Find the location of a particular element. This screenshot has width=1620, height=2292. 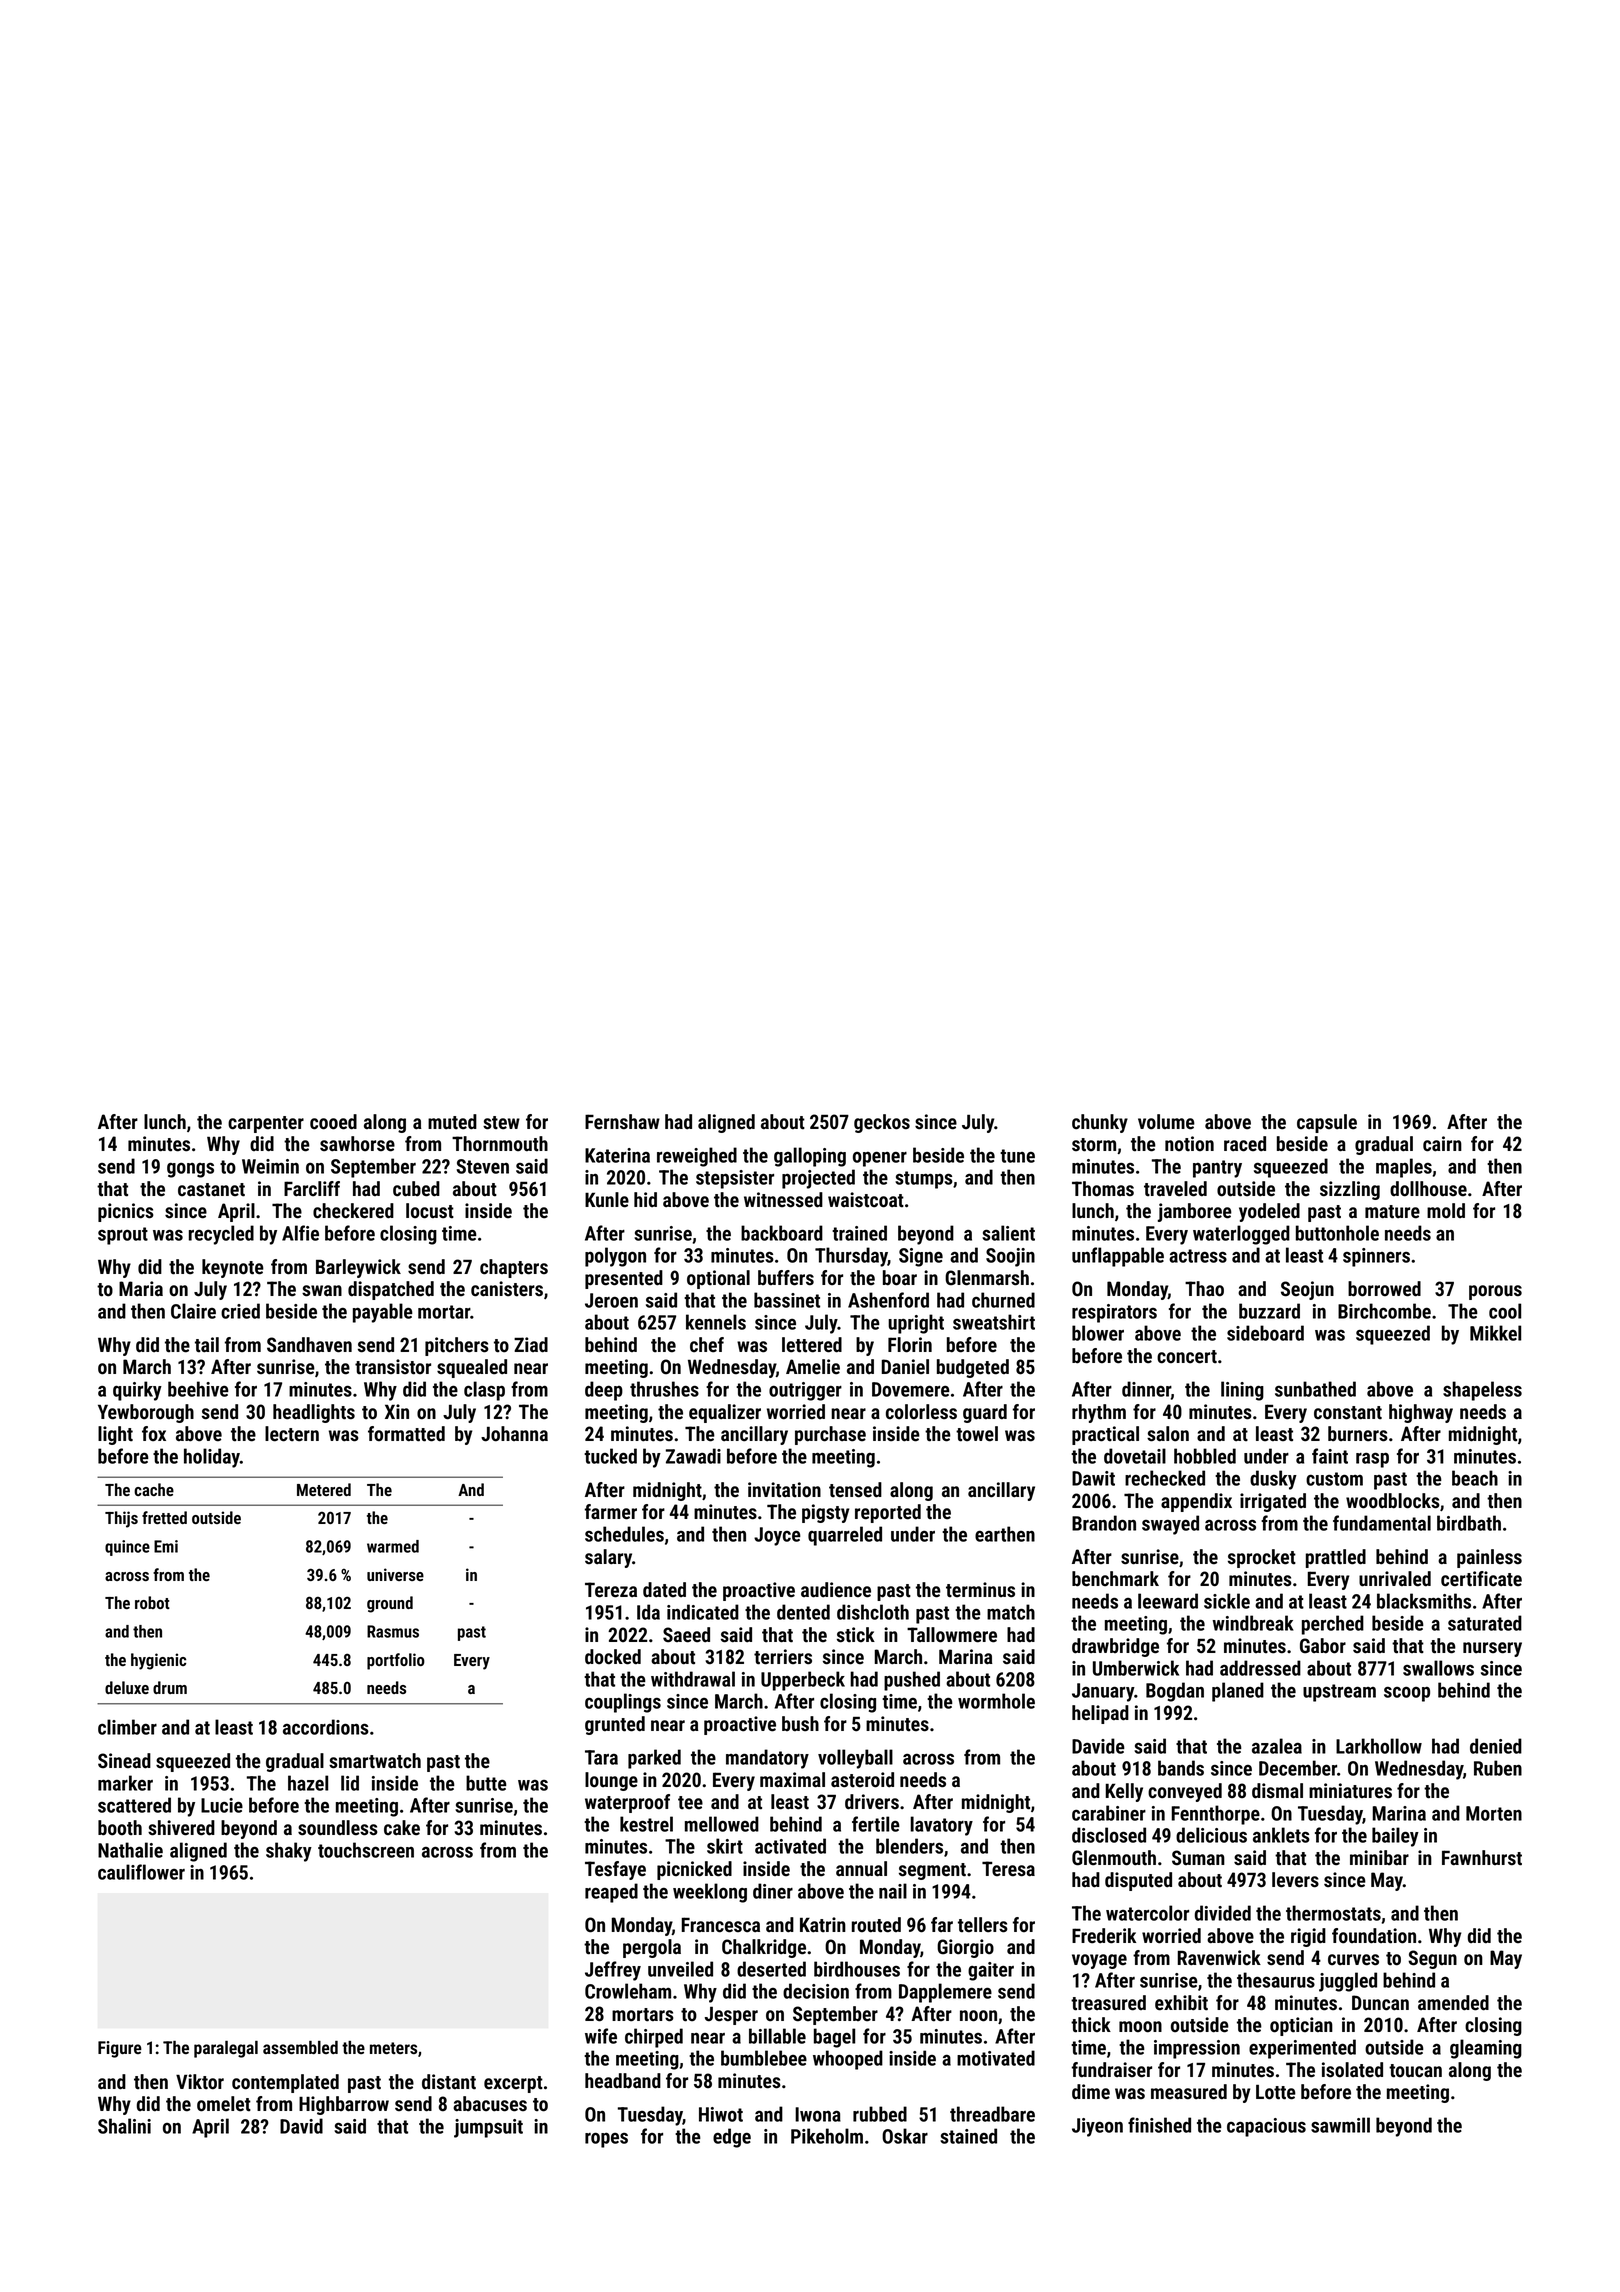

capsule is located at coordinates (1327, 1123).
